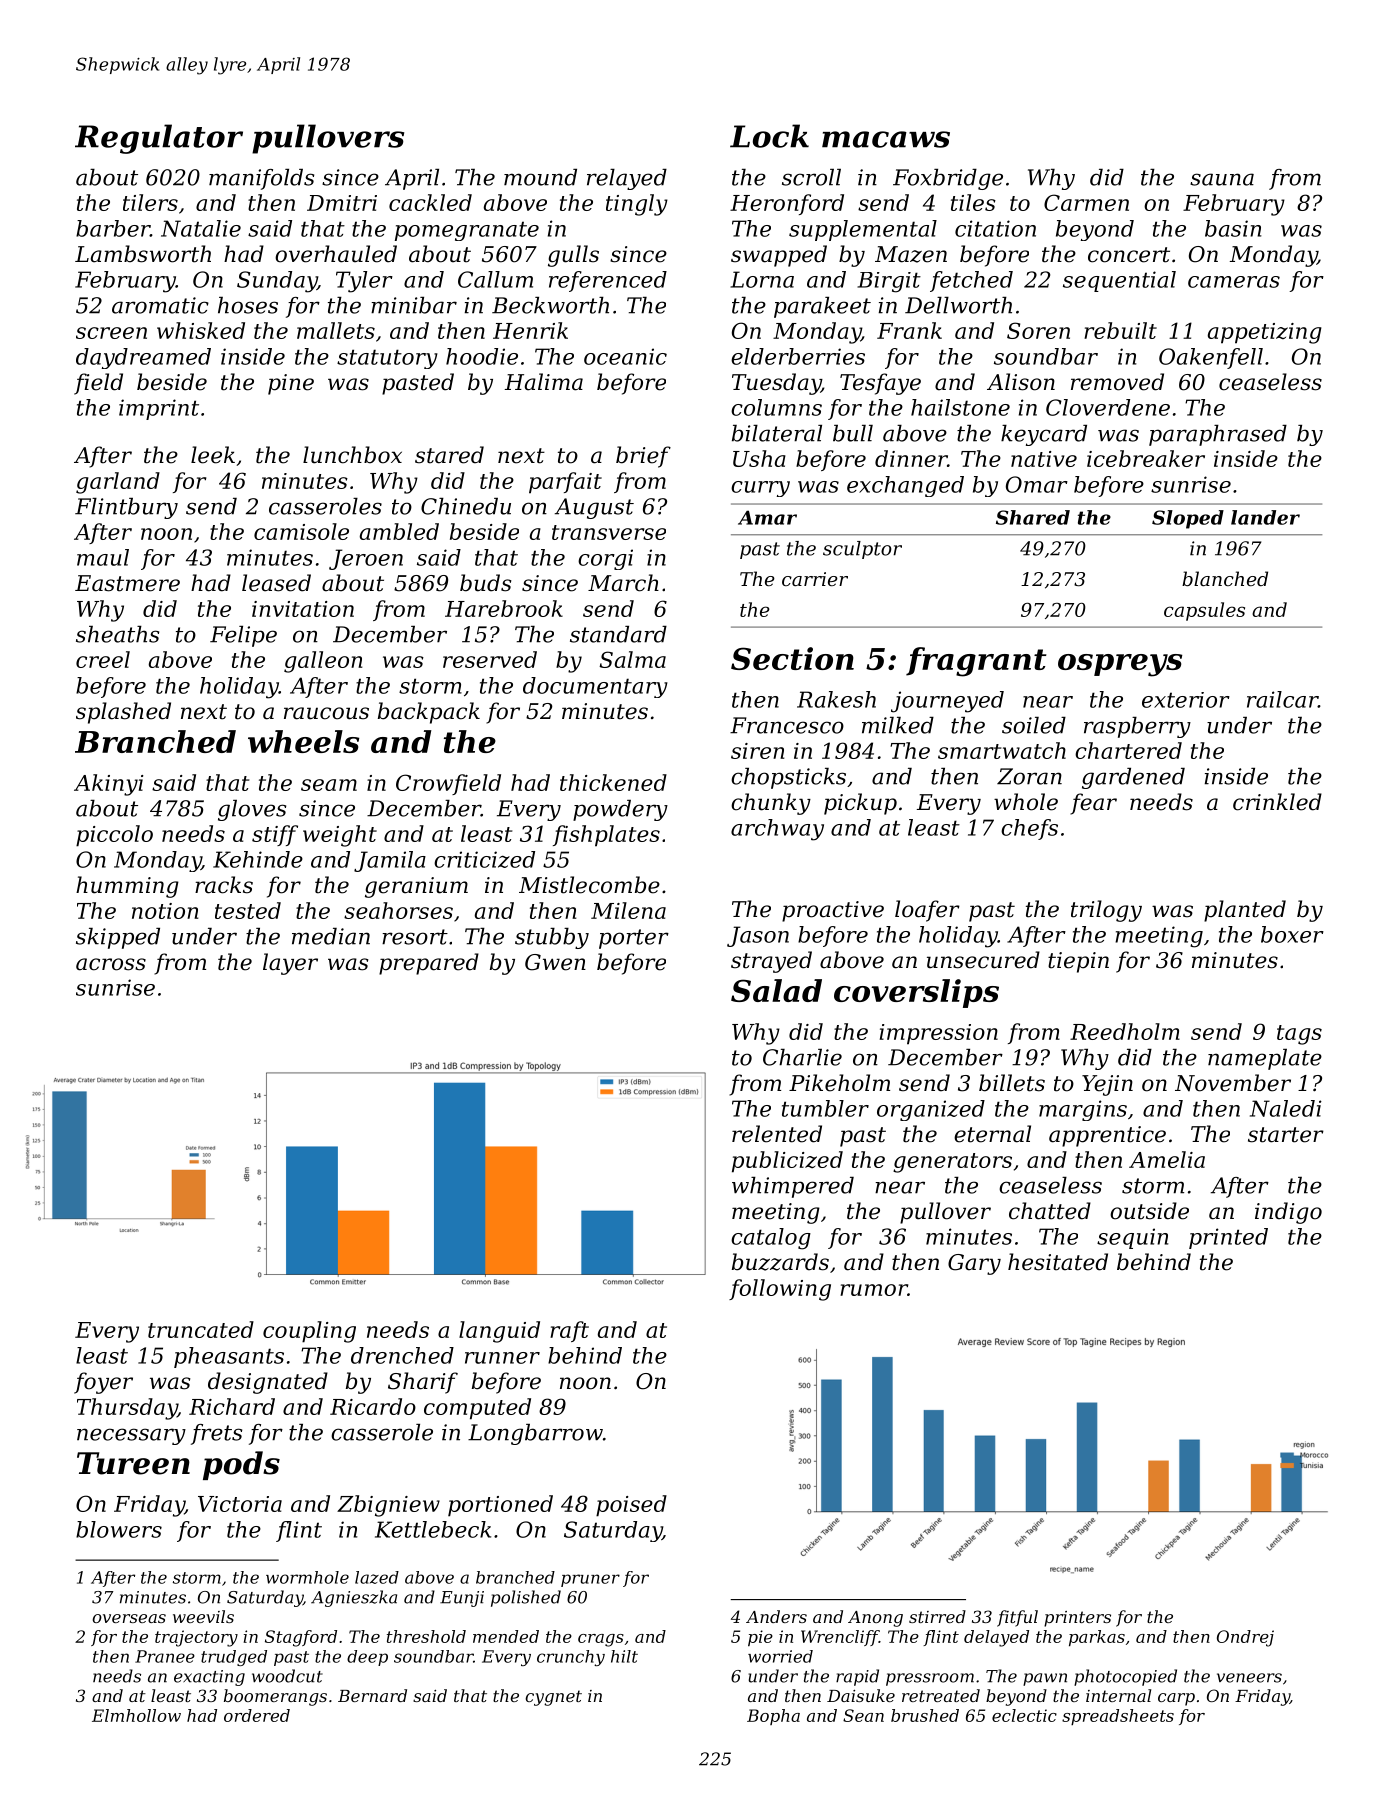  What do you see at coordinates (974, 1264) in the page?
I see `Gary` at bounding box center [974, 1264].
